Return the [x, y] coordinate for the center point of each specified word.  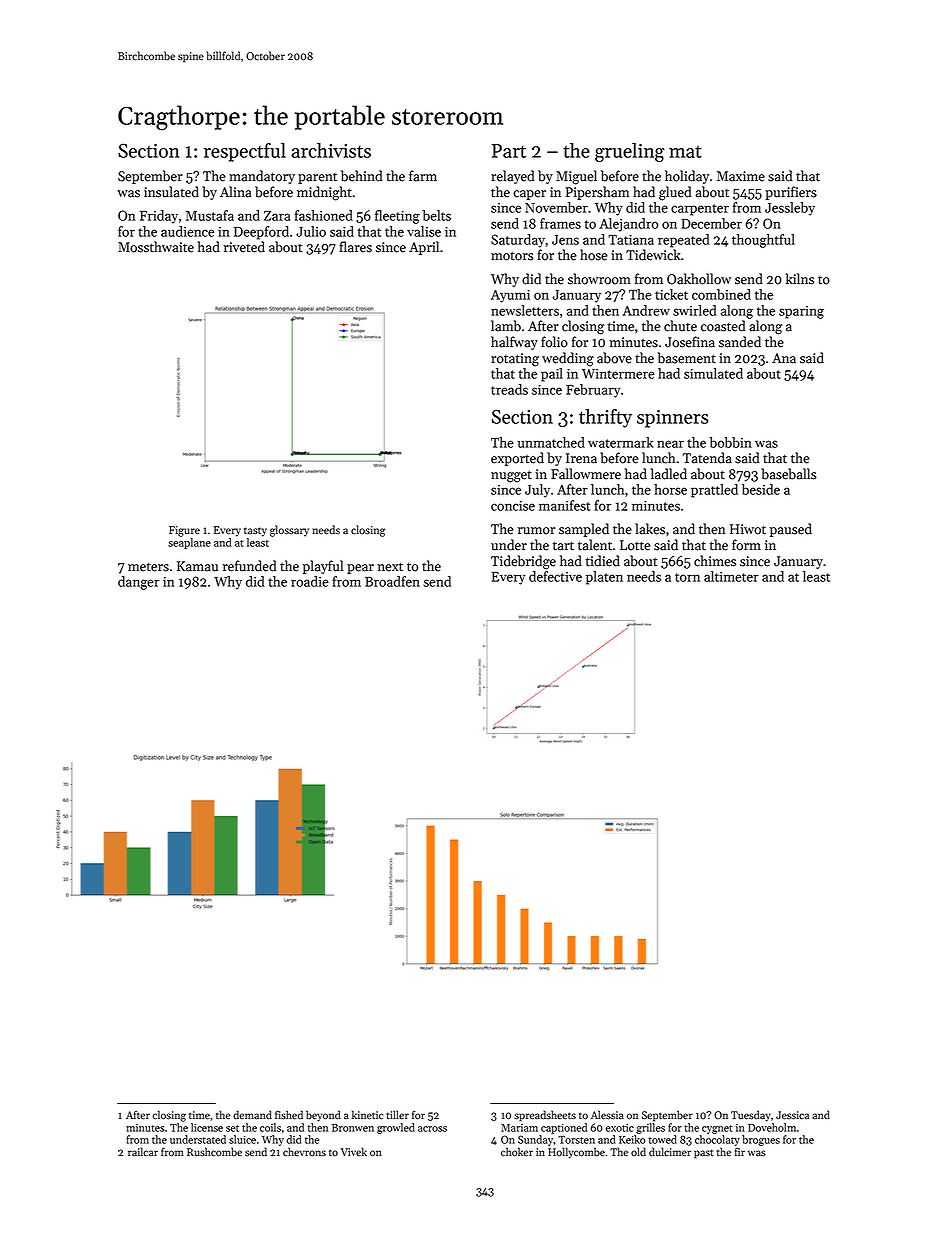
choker [517, 1152]
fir [740, 1152]
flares [355, 247]
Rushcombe [214, 1152]
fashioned [324, 215]
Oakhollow [699, 279]
